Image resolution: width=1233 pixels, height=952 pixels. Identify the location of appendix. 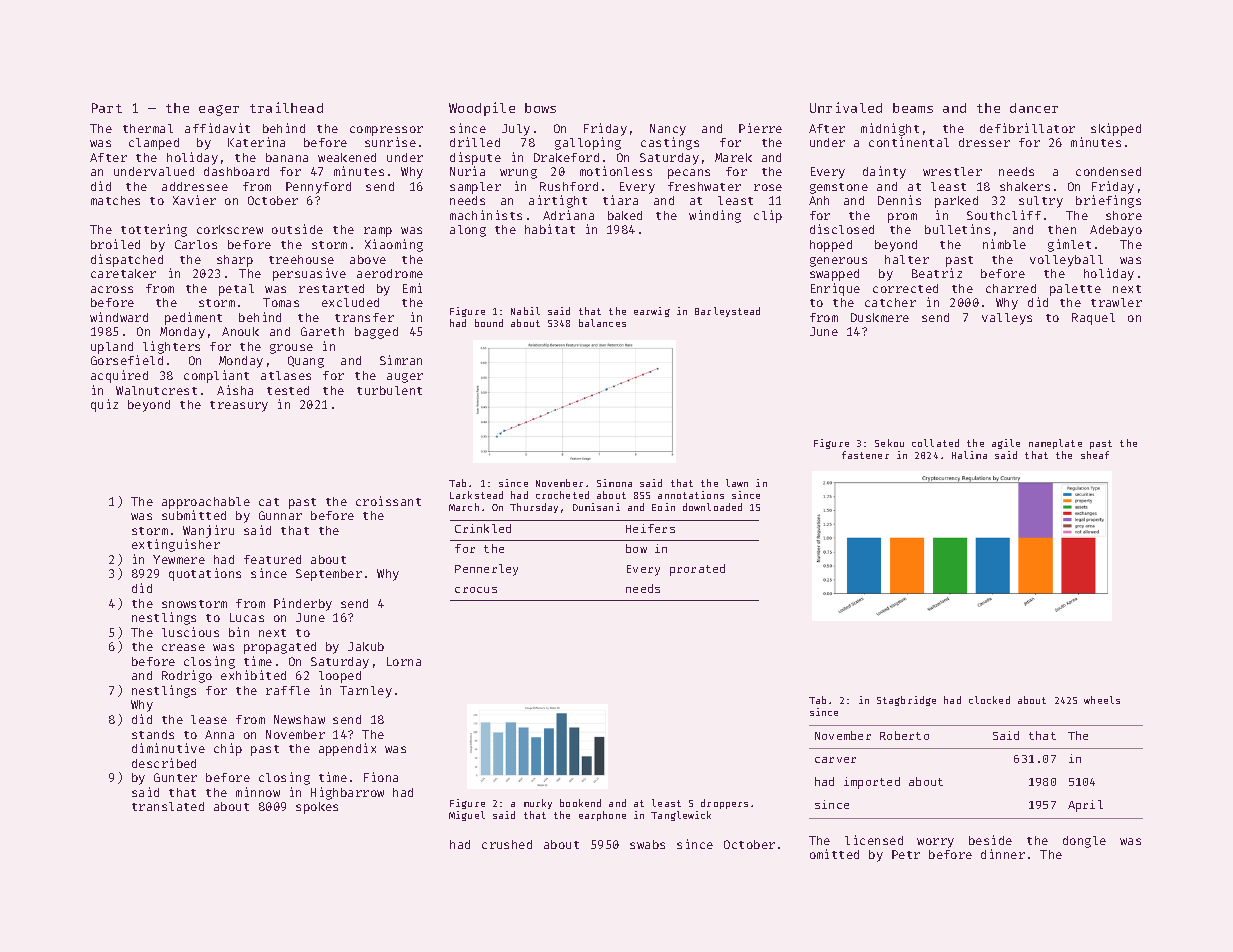
(347, 749).
